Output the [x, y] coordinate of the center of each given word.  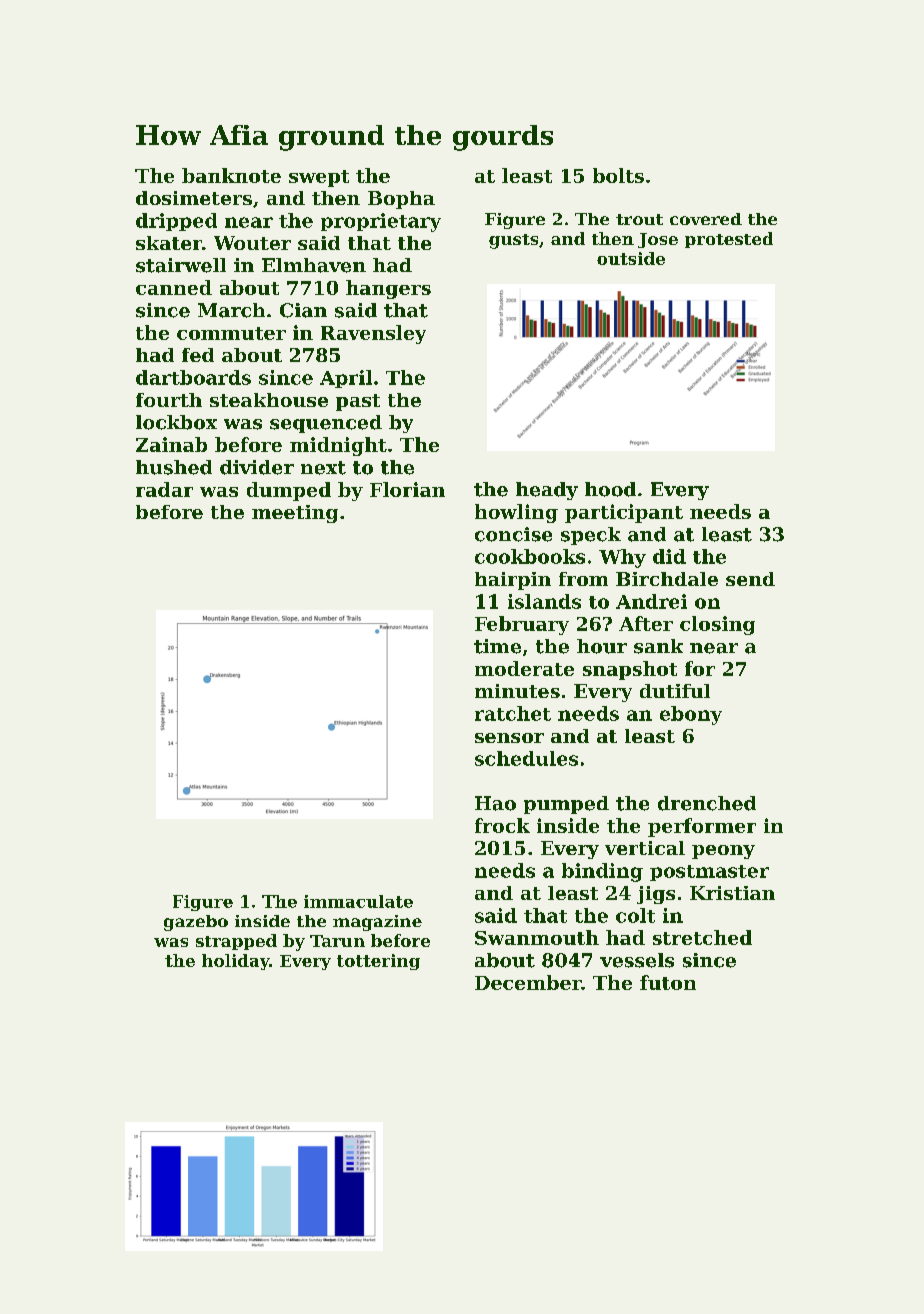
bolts [618, 175]
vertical [645, 848]
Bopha [401, 200]
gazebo [196, 923]
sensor [509, 738]
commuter [231, 333]
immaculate [358, 901]
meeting [295, 514]
